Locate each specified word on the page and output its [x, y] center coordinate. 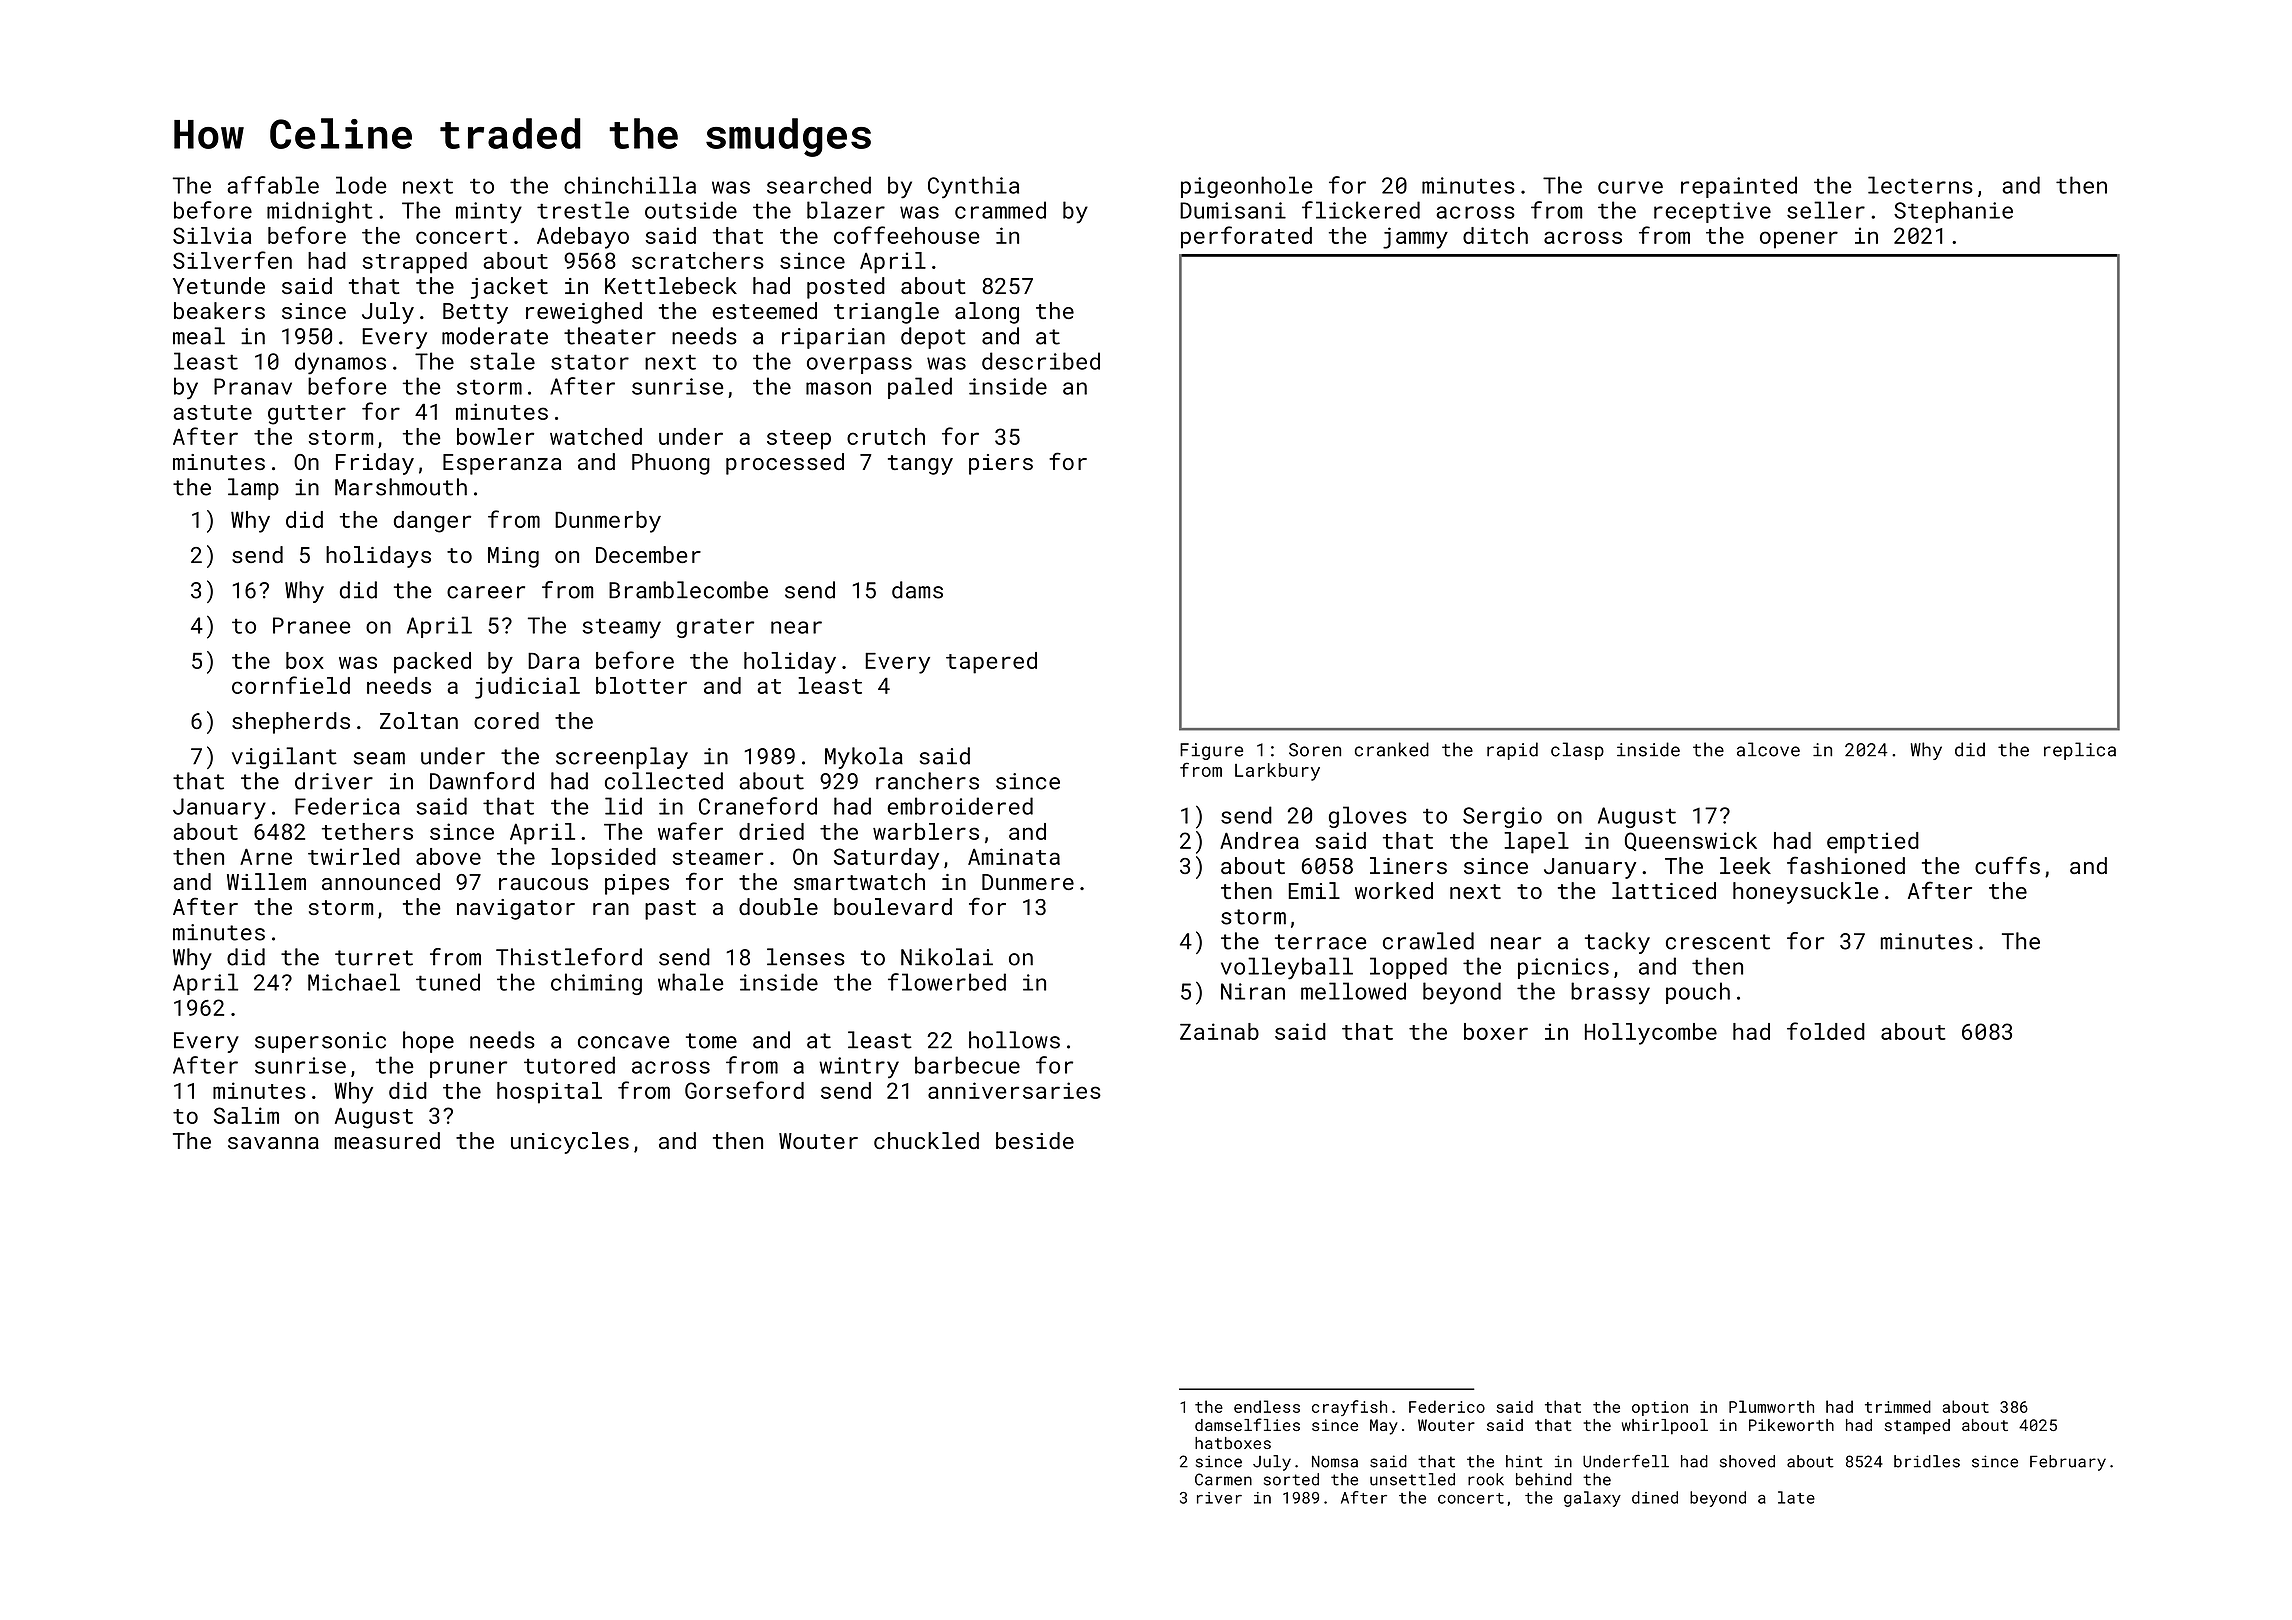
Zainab [1219, 1031]
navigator [516, 909]
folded [1826, 1031]
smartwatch [859, 881]
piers [1001, 464]
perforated [1246, 237]
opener [1799, 240]
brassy [1610, 993]
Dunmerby [608, 522]
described [1041, 361]
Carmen [1223, 1479]
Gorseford [744, 1090]
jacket [509, 288]
